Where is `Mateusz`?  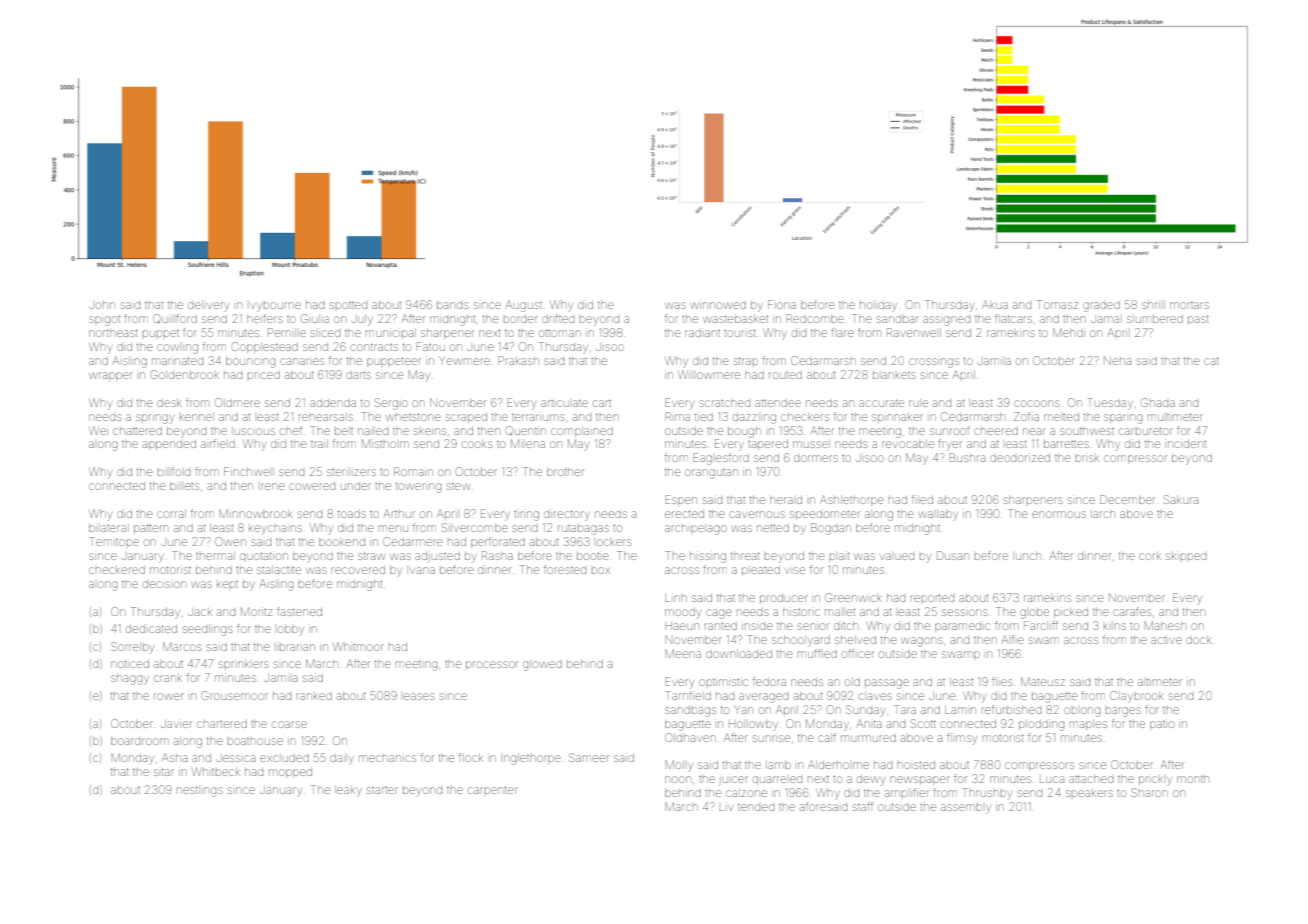
Mateusz is located at coordinates (1043, 681).
